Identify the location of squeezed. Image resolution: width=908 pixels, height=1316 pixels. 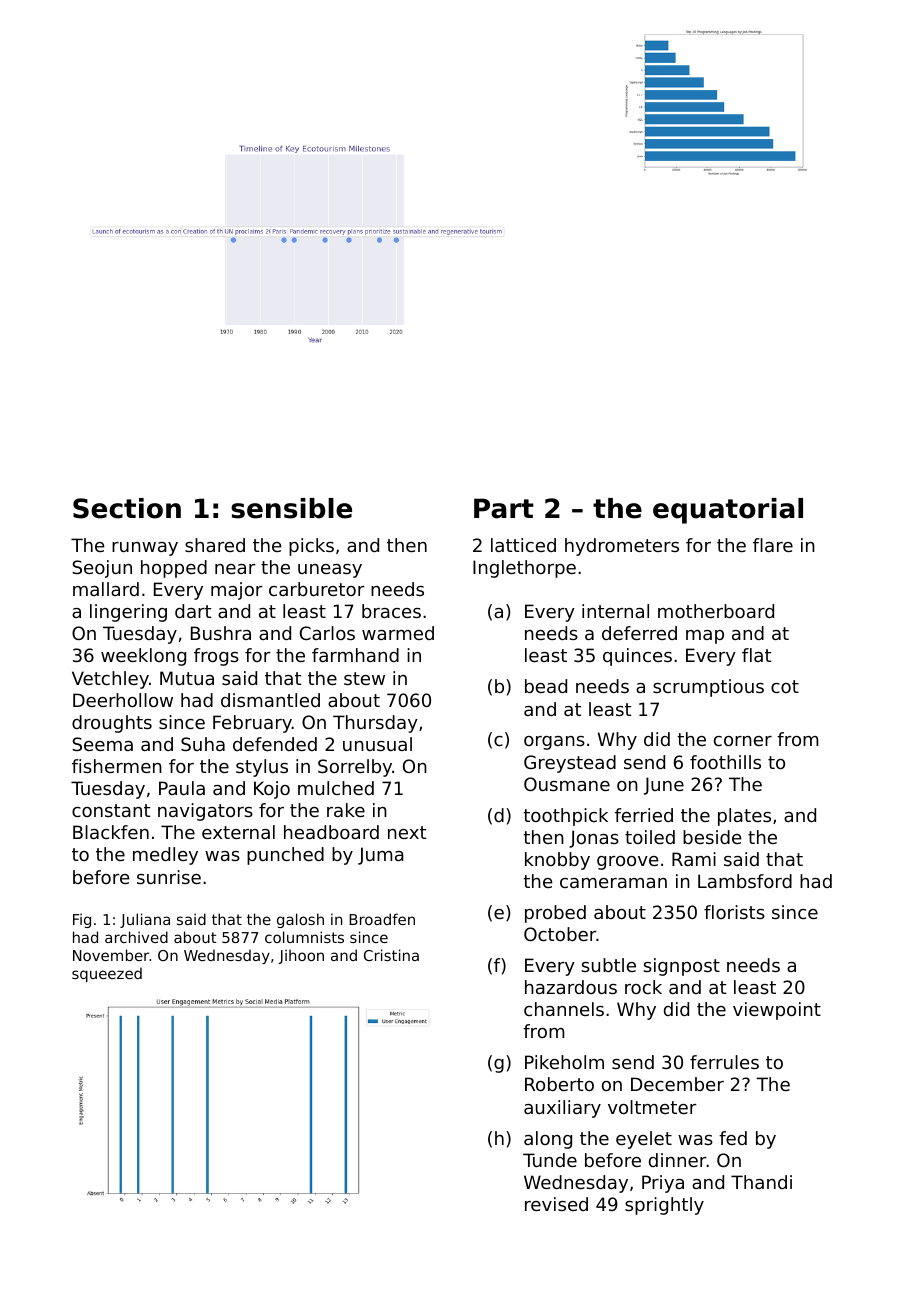
(107, 974).
